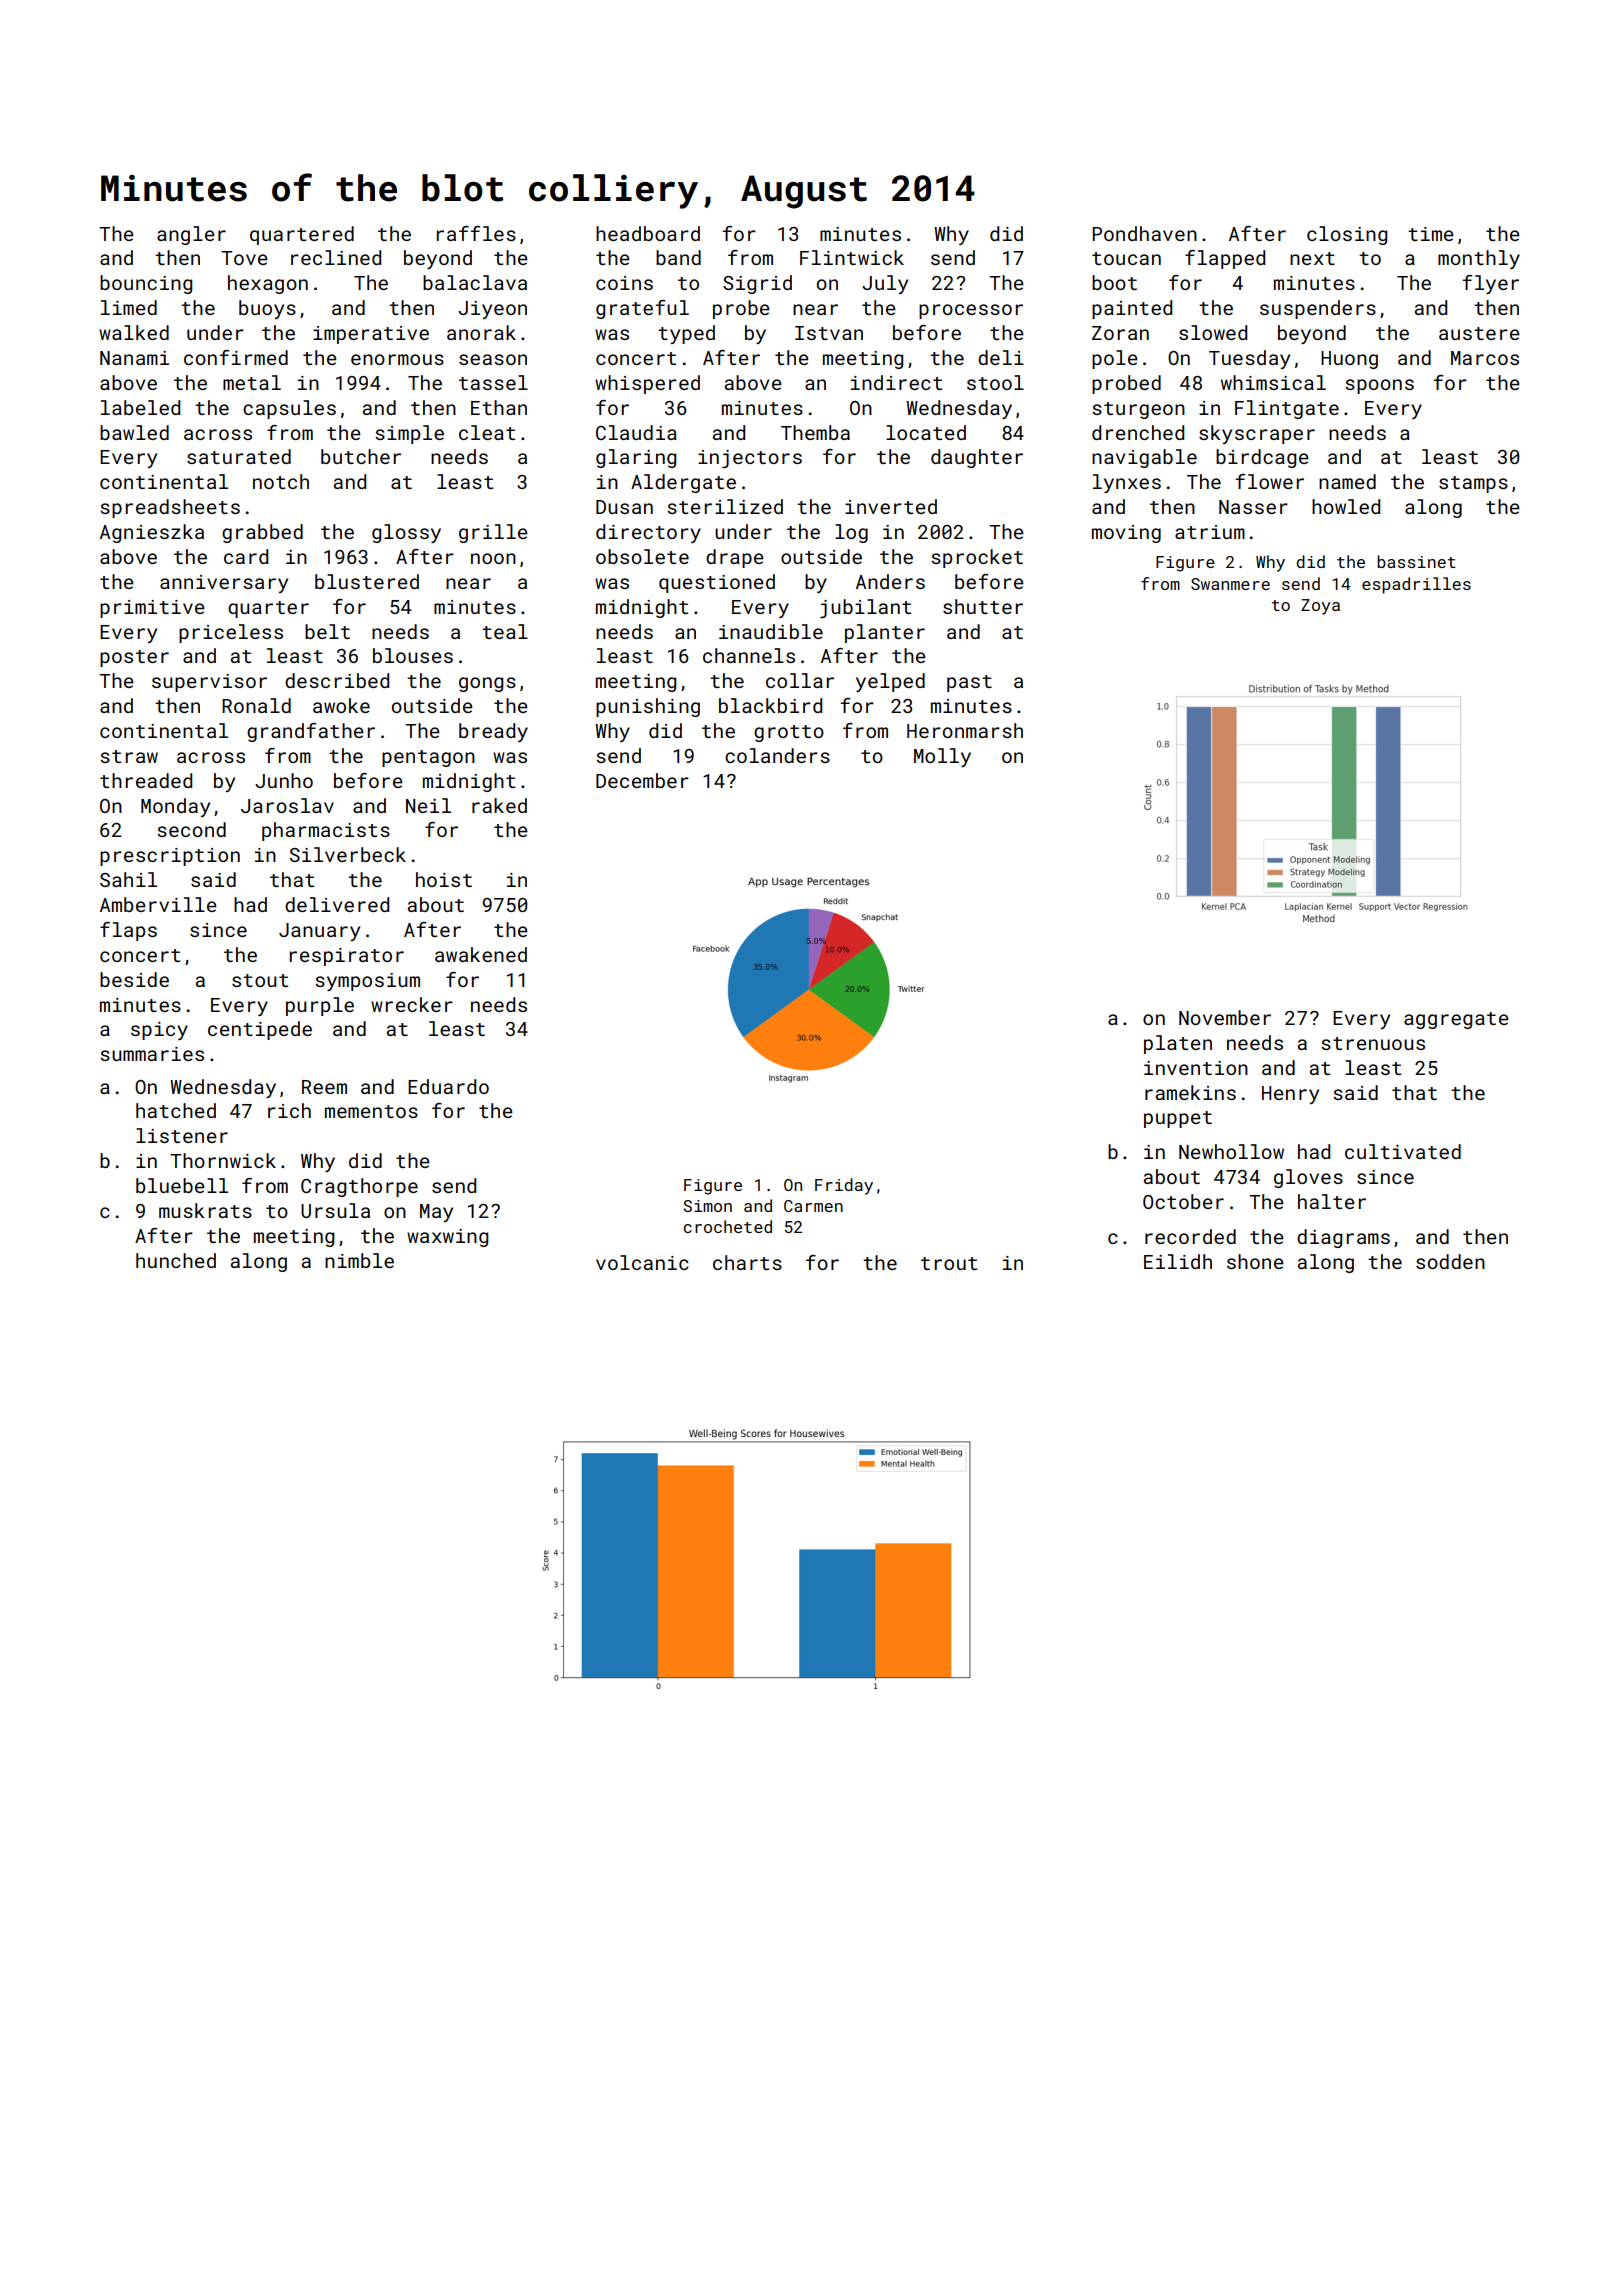 Image resolution: width=1620 pixels, height=2292 pixels. What do you see at coordinates (326, 831) in the screenshot?
I see `pharmacists` at bounding box center [326, 831].
